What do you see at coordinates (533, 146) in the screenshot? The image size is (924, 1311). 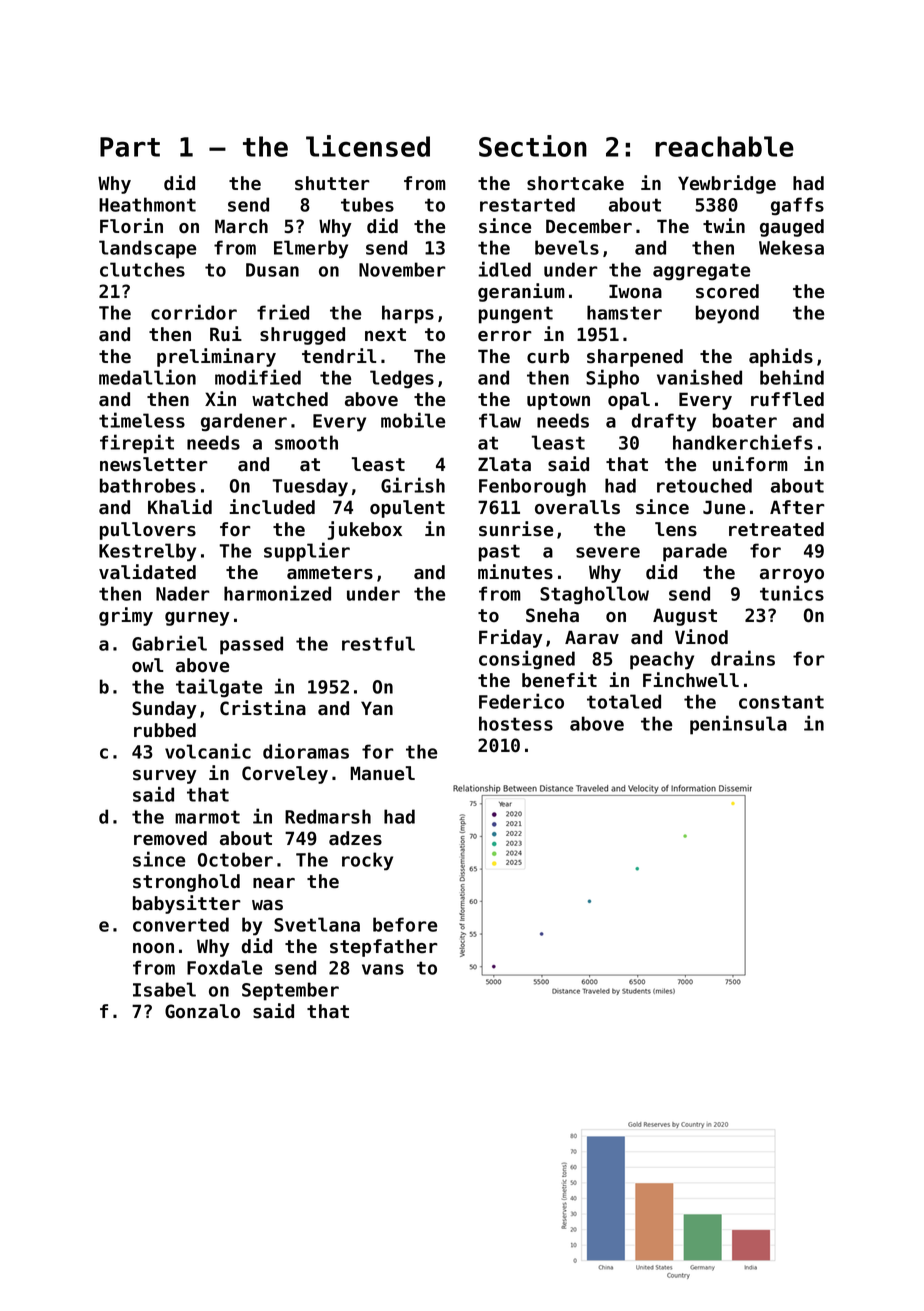 I see `Section` at bounding box center [533, 146].
